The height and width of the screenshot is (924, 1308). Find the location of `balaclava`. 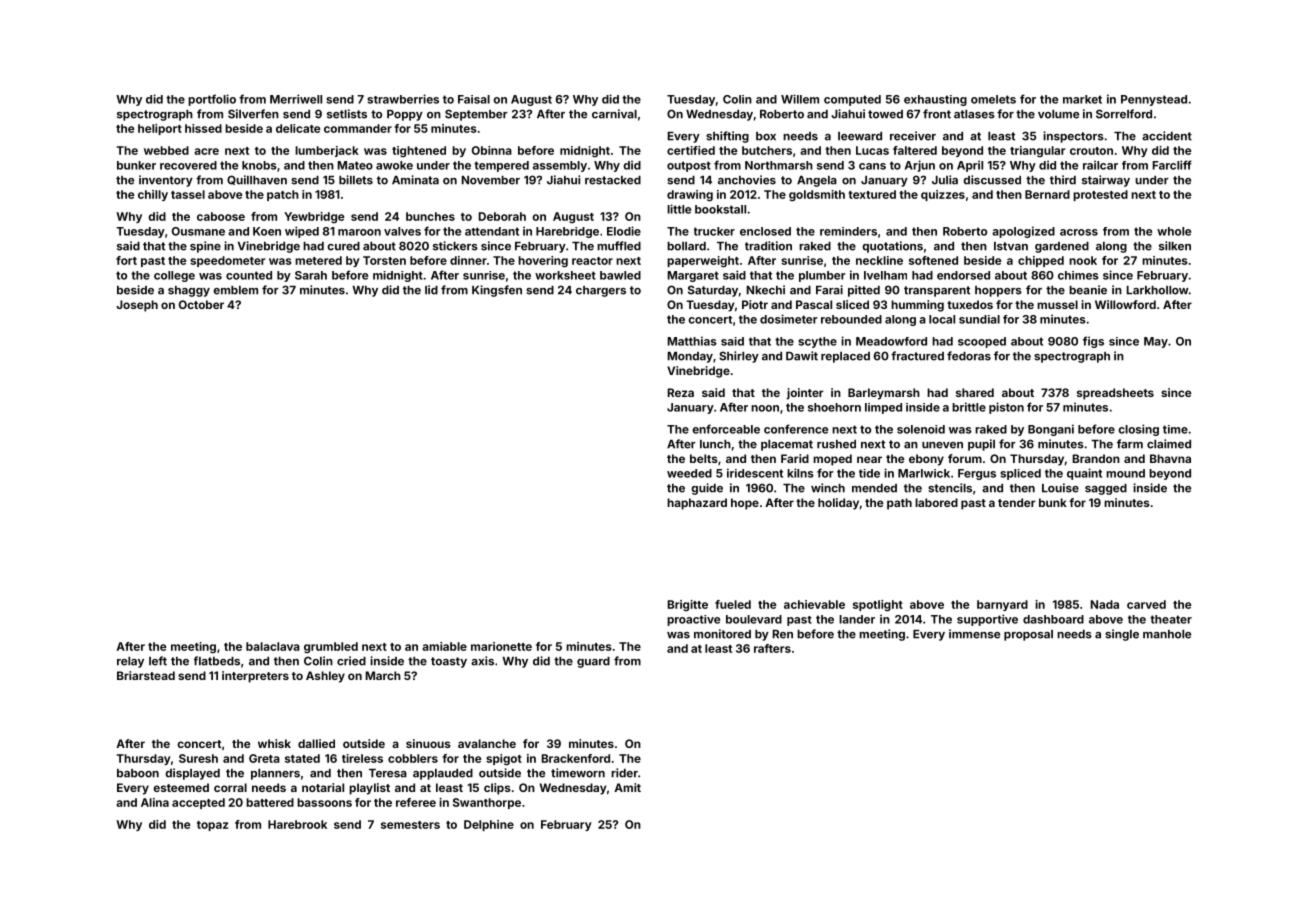

balaclava is located at coordinates (273, 646).
